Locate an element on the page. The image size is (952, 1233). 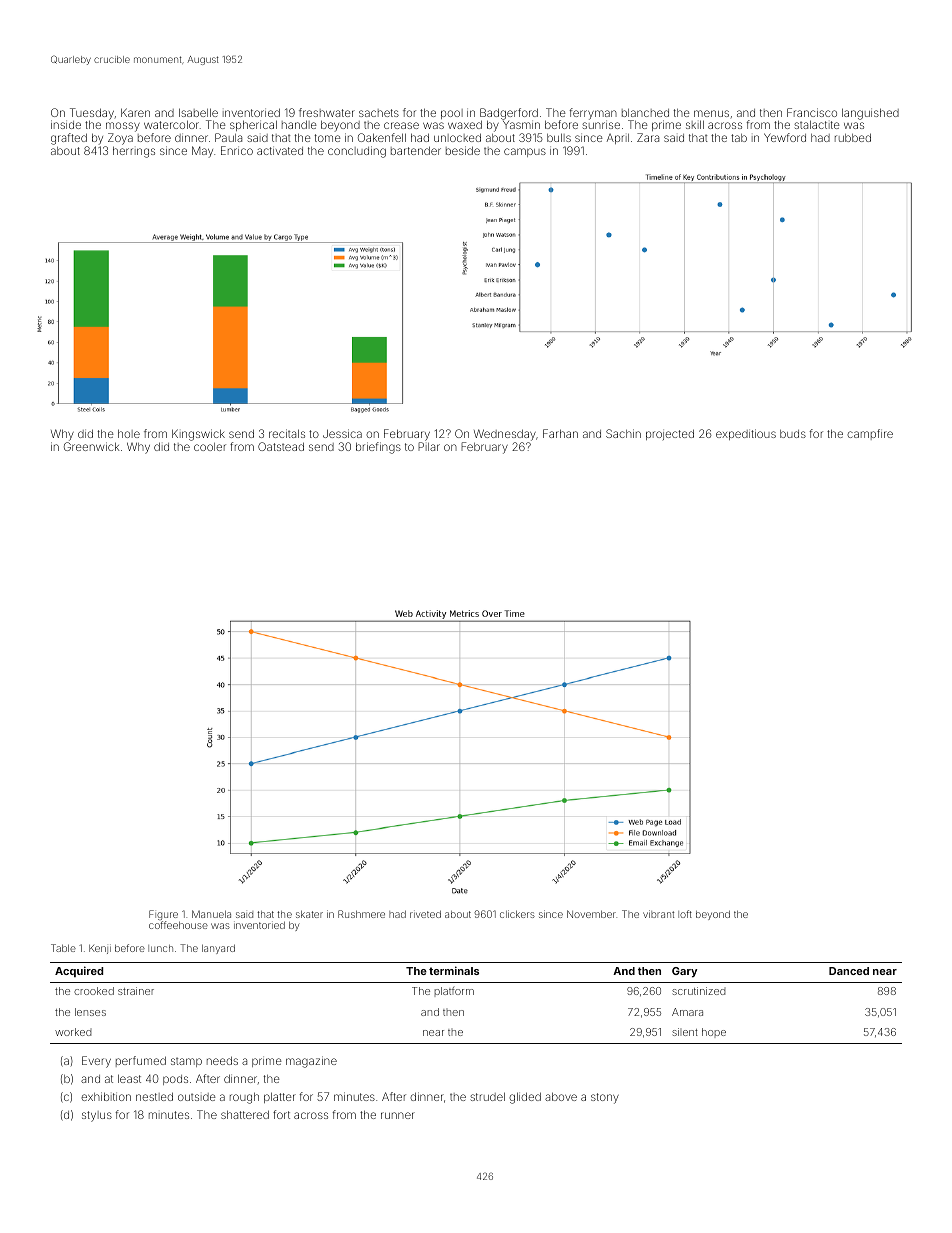
herrings is located at coordinates (134, 152).
